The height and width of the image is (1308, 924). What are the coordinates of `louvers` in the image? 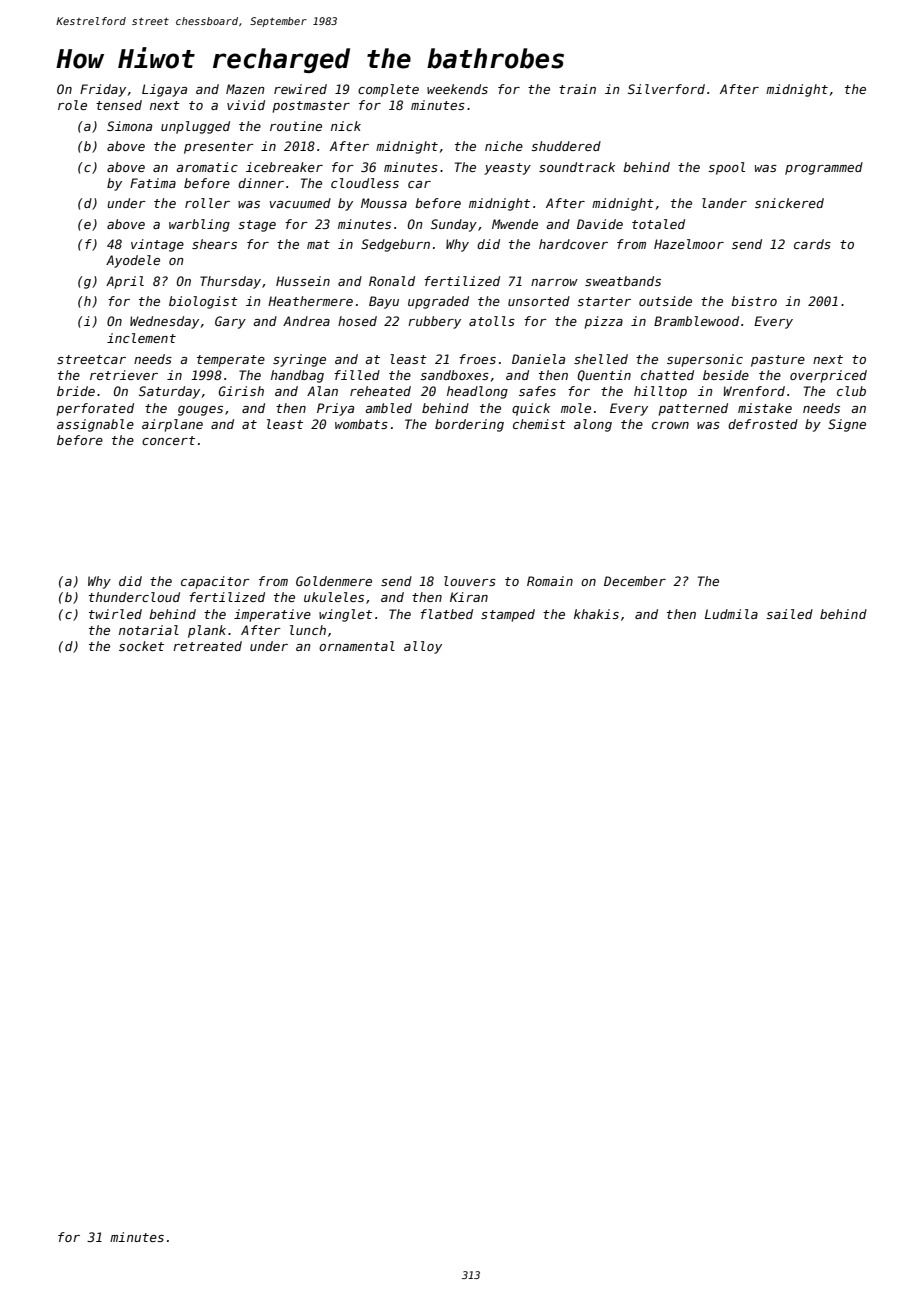 It's located at (470, 581).
